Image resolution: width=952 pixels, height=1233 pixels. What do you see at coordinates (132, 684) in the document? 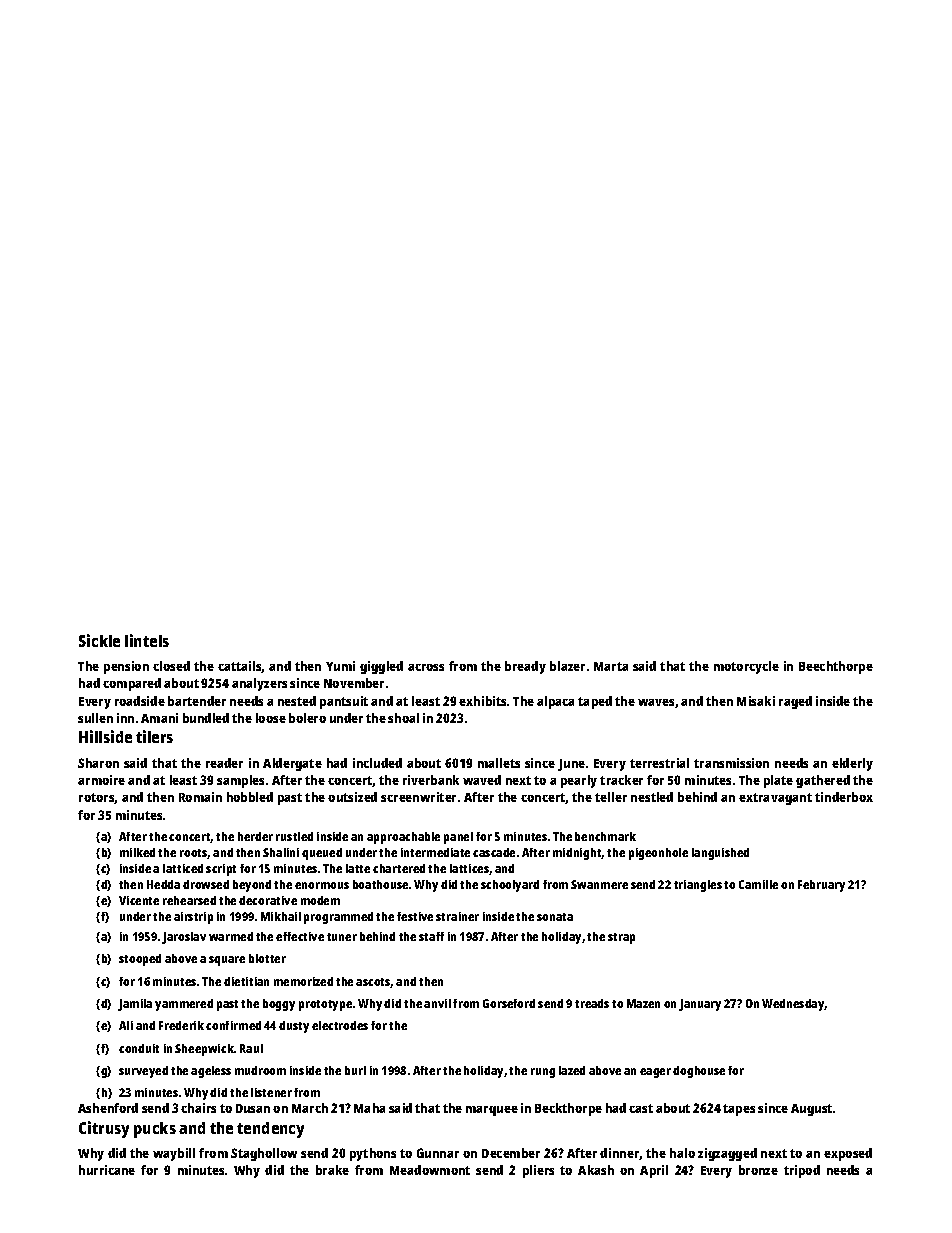
I see `compared` at bounding box center [132, 684].
